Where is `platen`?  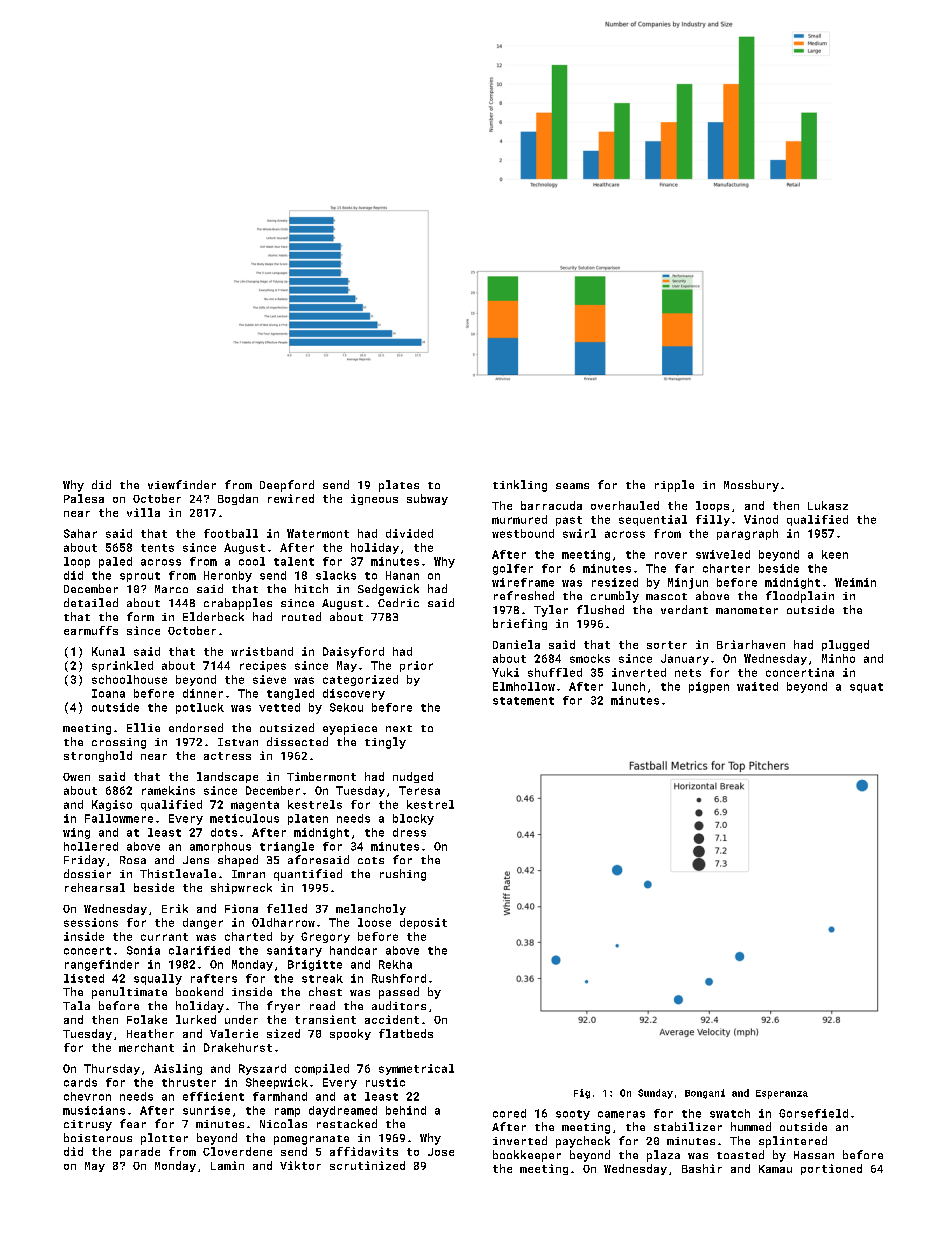
platen is located at coordinates (308, 819).
